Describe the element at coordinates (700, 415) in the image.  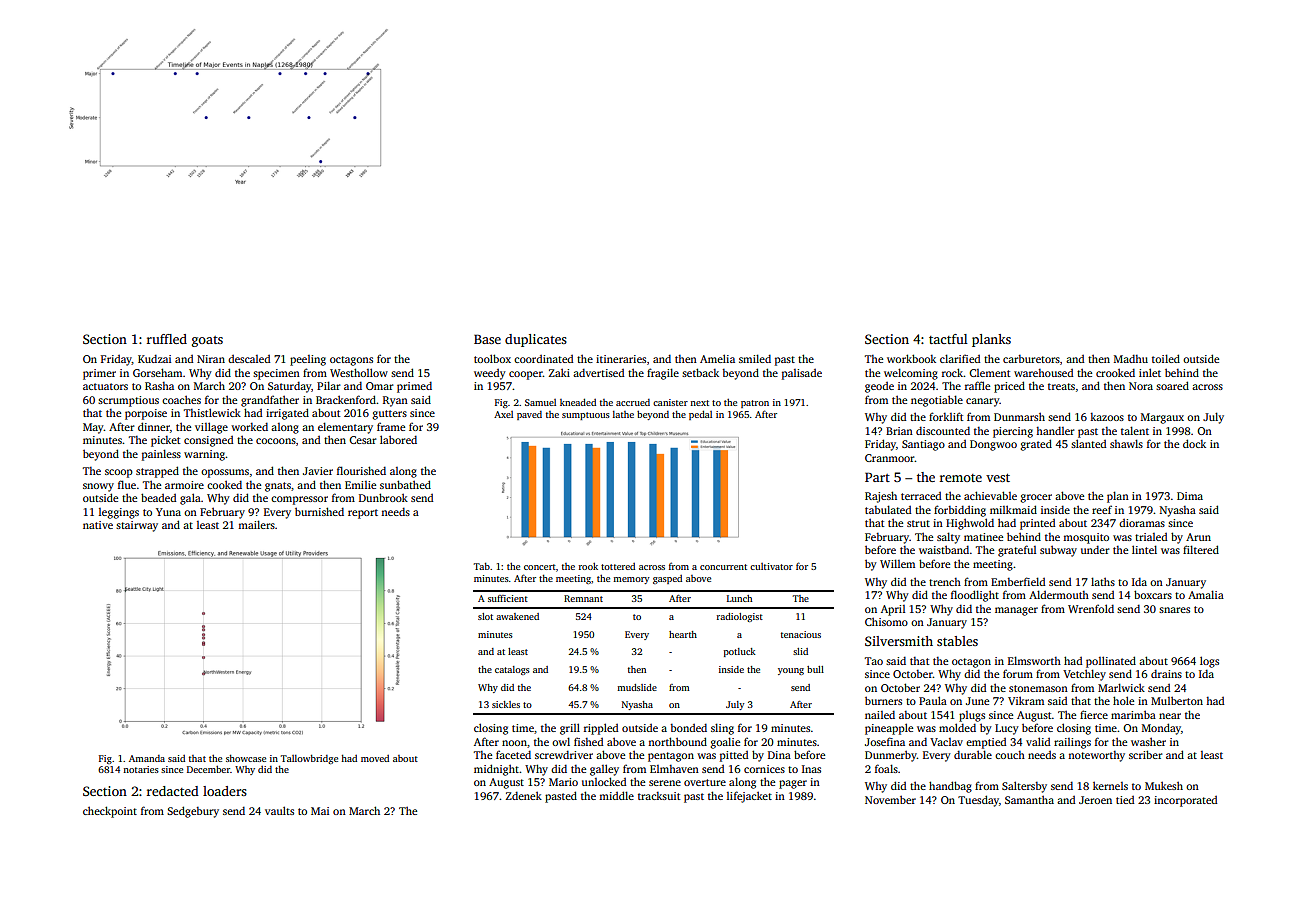
I see `pedal` at that location.
